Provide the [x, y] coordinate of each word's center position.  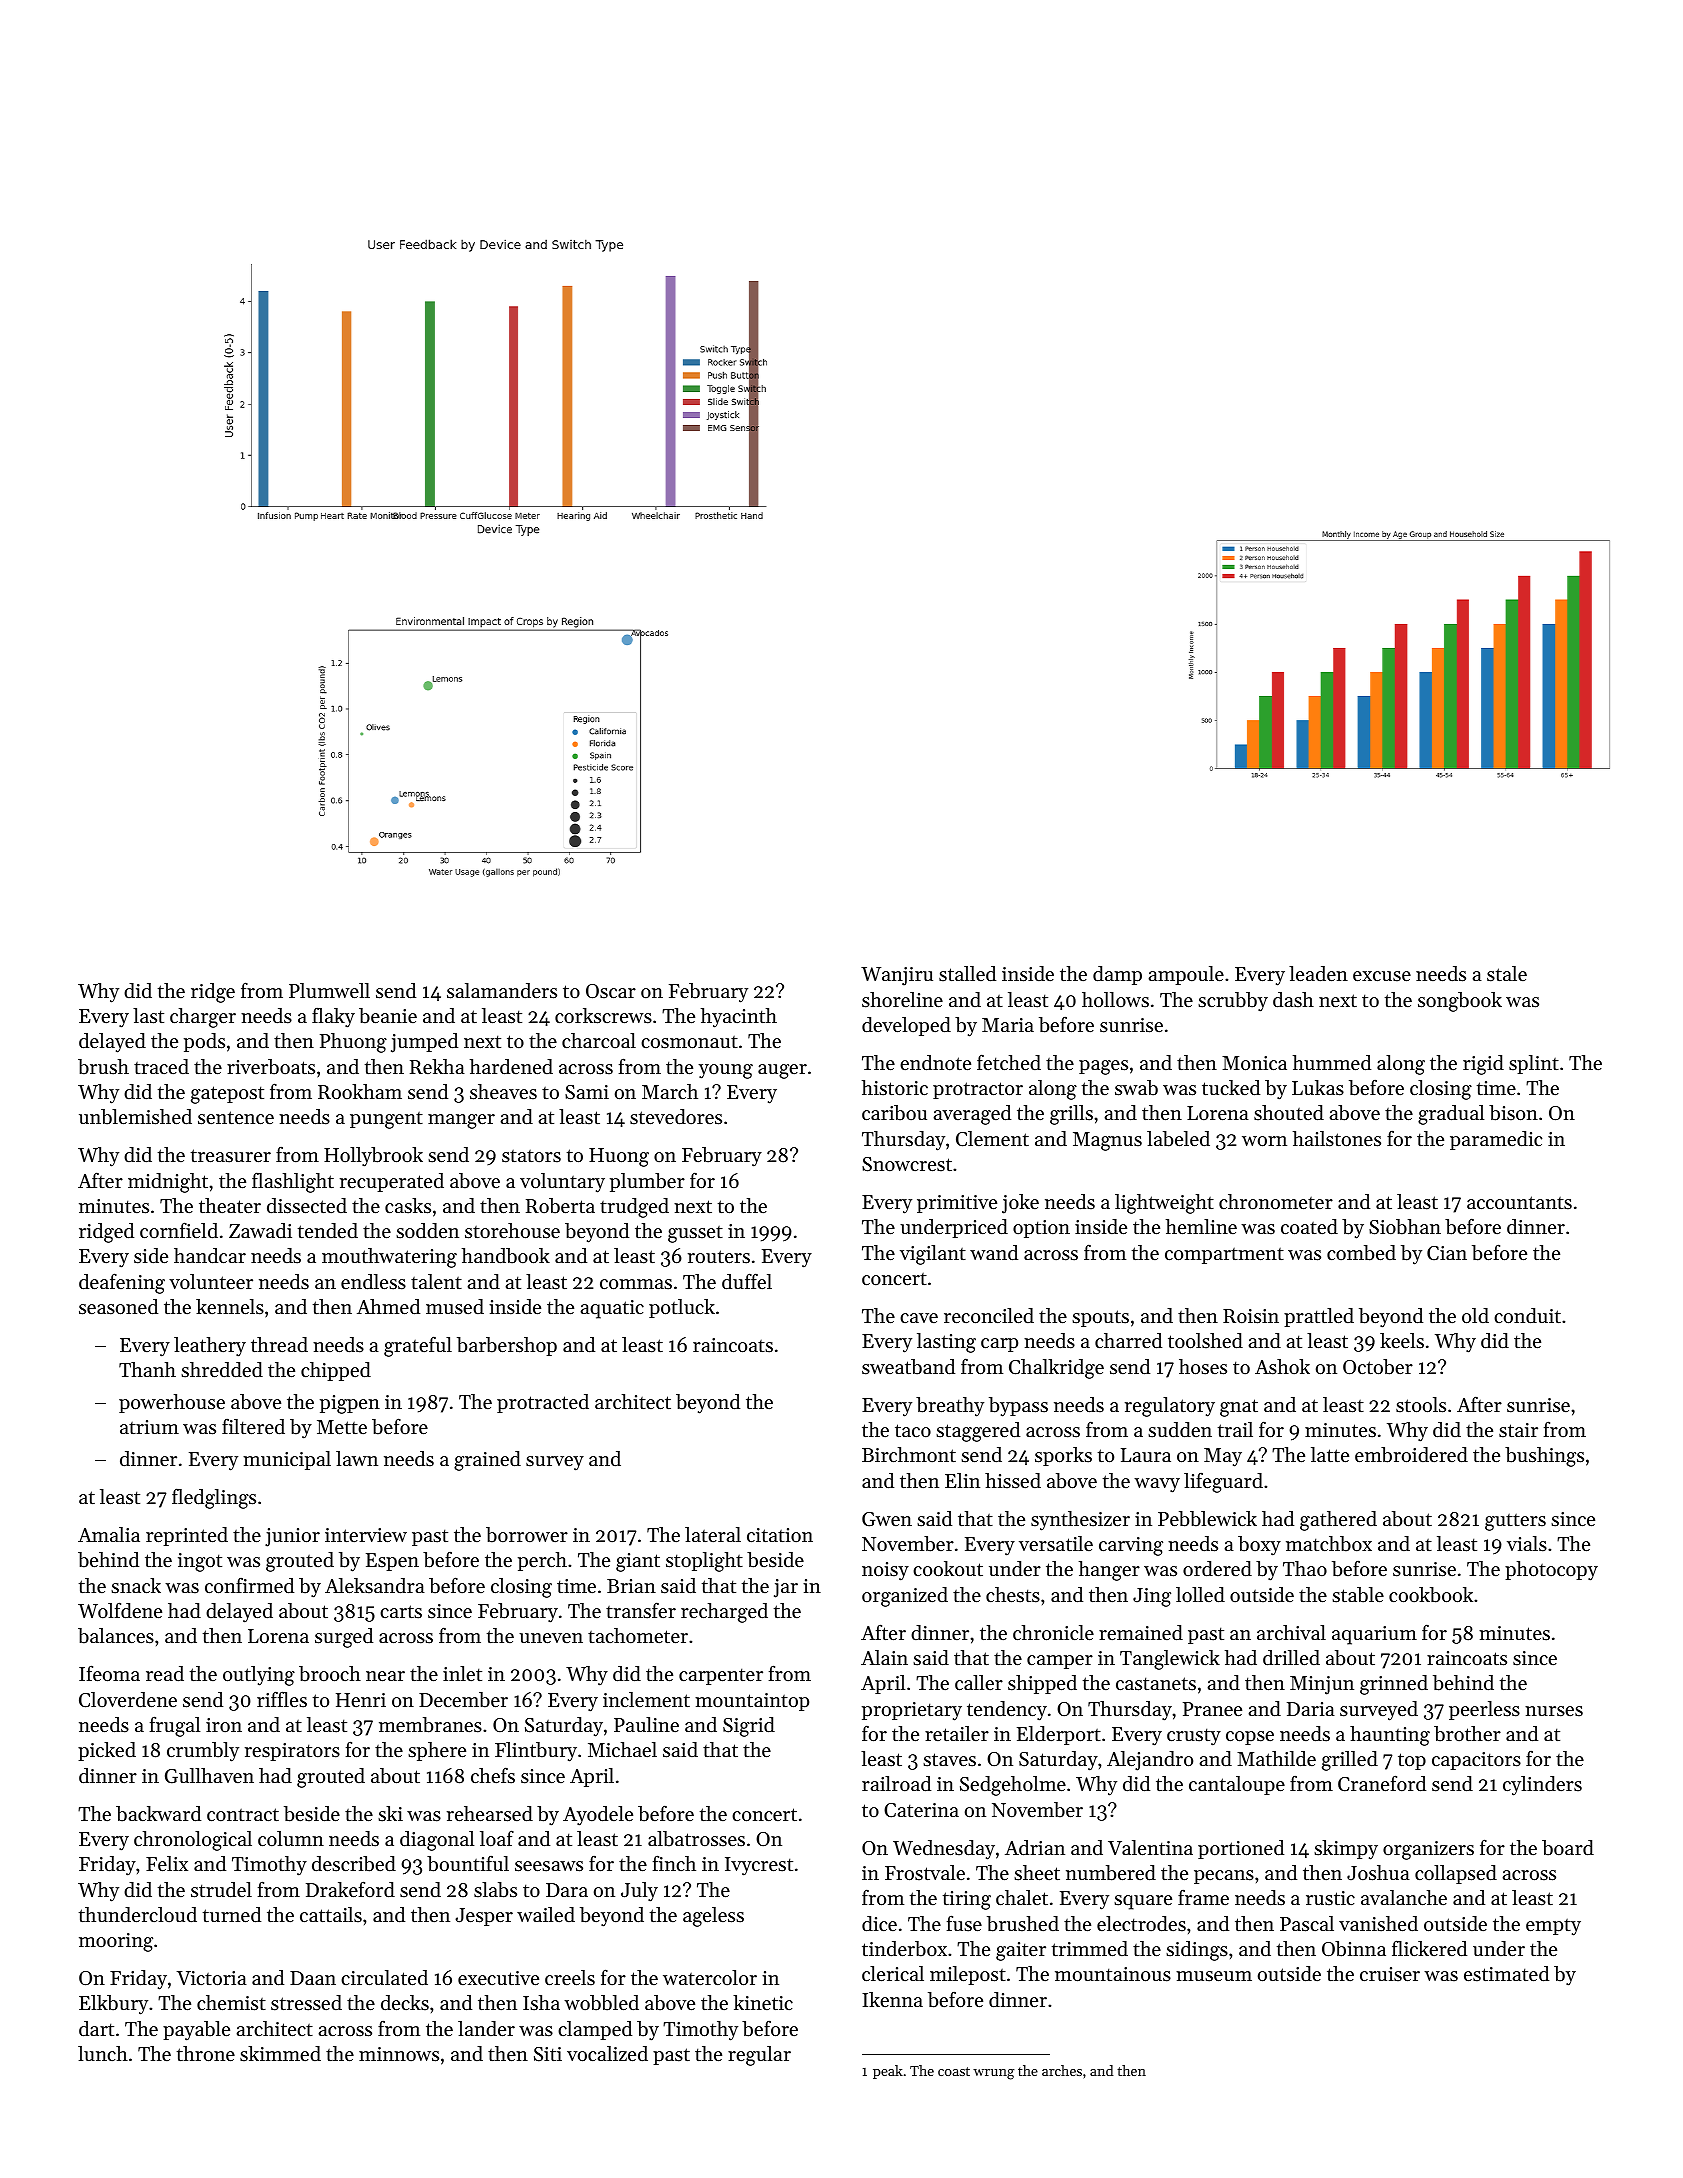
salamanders [502, 991]
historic [895, 1088]
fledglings [214, 1499]
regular [759, 2056]
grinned [1394, 1685]
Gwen [887, 1519]
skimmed [280, 2053]
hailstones [1337, 1139]
